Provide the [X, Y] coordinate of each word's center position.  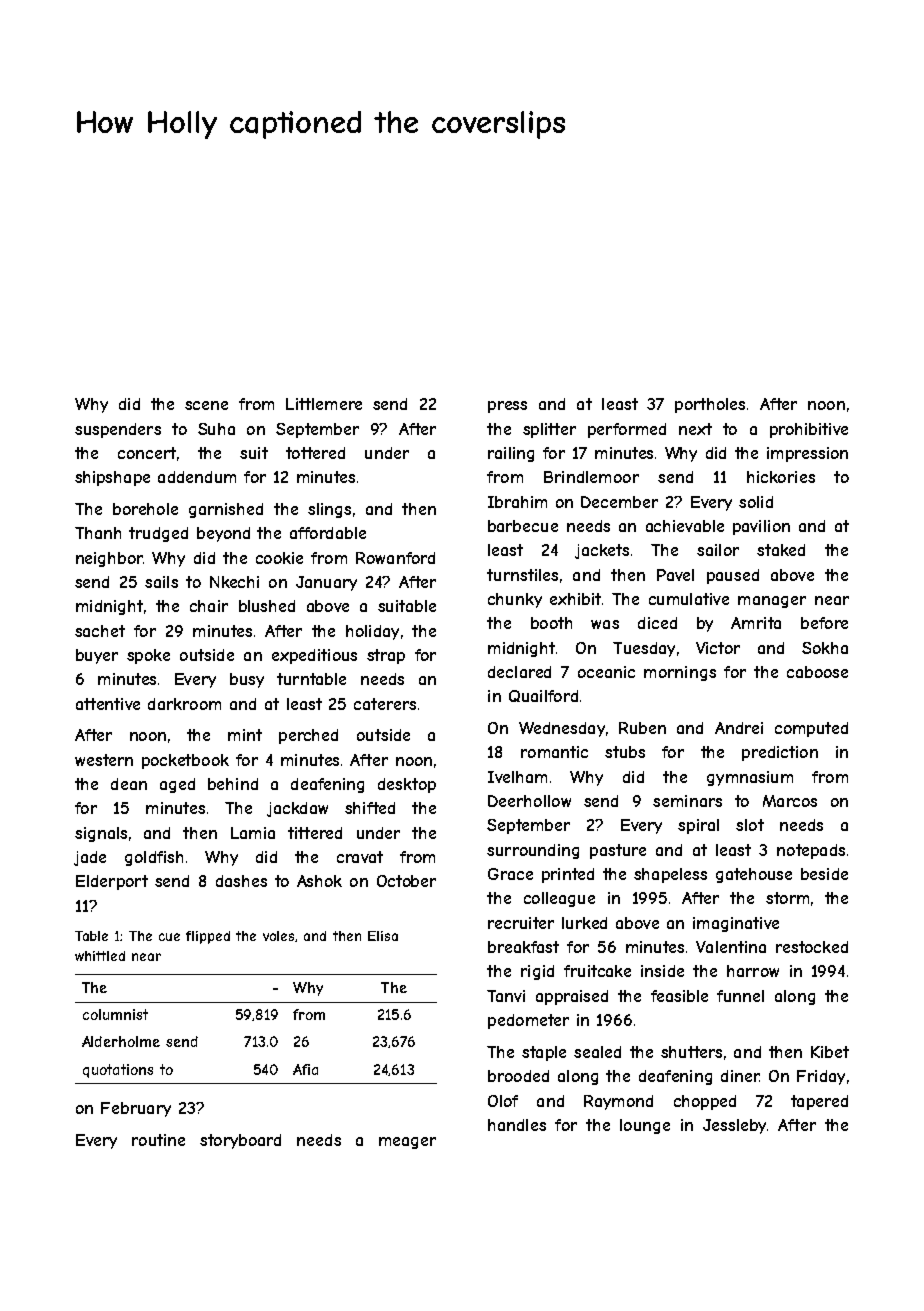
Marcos [790, 801]
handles [517, 1125]
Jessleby [734, 1126]
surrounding [533, 851]
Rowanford [395, 558]
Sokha [825, 648]
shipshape [112, 478]
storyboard [240, 1141]
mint [245, 735]
